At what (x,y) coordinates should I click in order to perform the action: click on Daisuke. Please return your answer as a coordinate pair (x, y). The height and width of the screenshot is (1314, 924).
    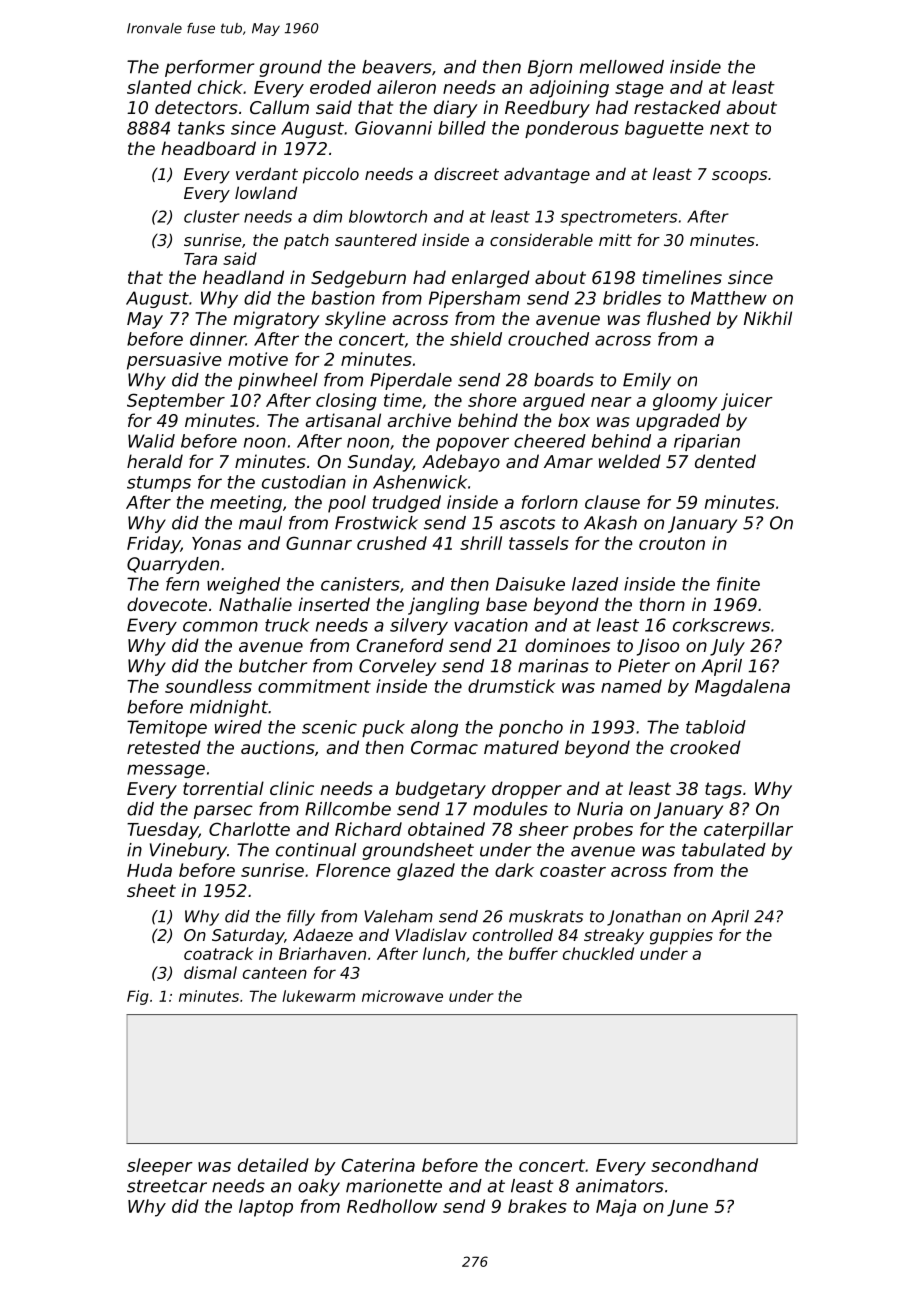
    Looking at the image, I should click on (530, 584).
